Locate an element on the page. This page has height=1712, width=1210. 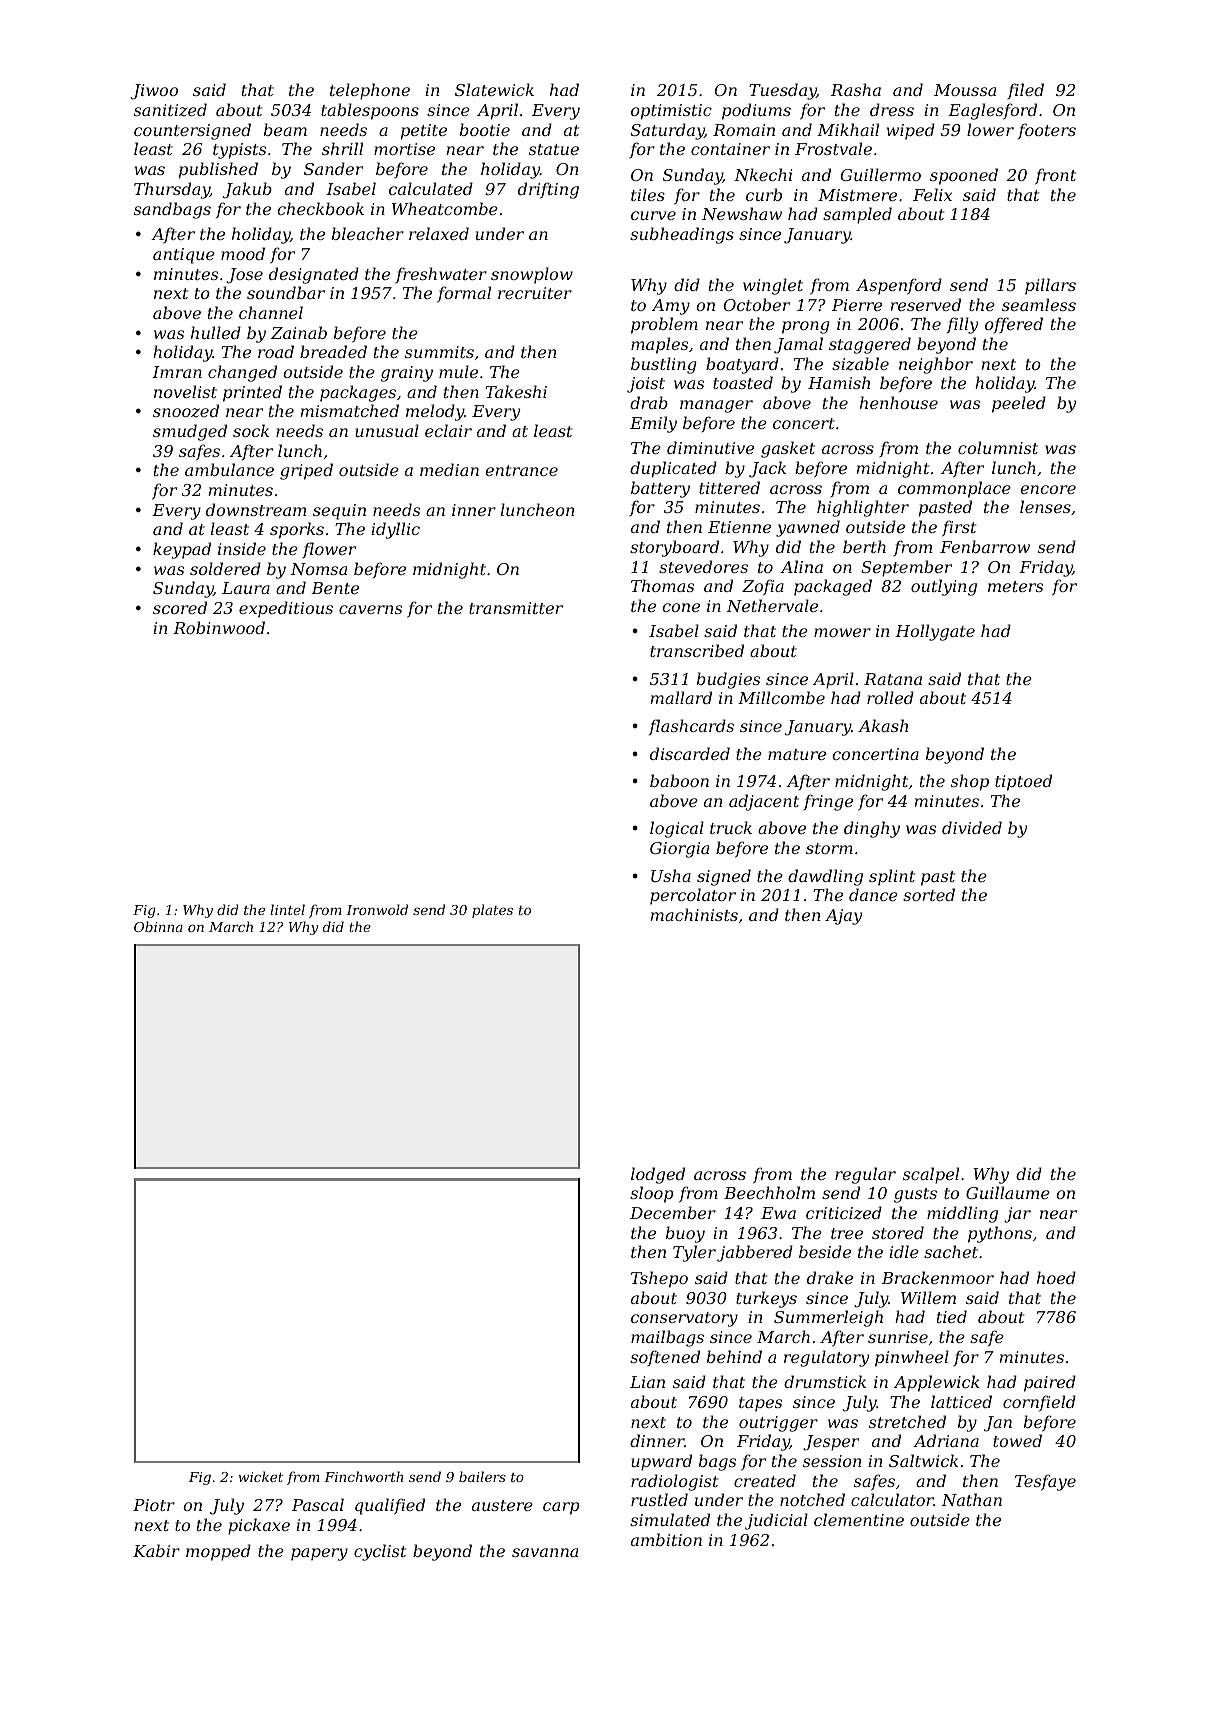
subheadings is located at coordinates (682, 235).
